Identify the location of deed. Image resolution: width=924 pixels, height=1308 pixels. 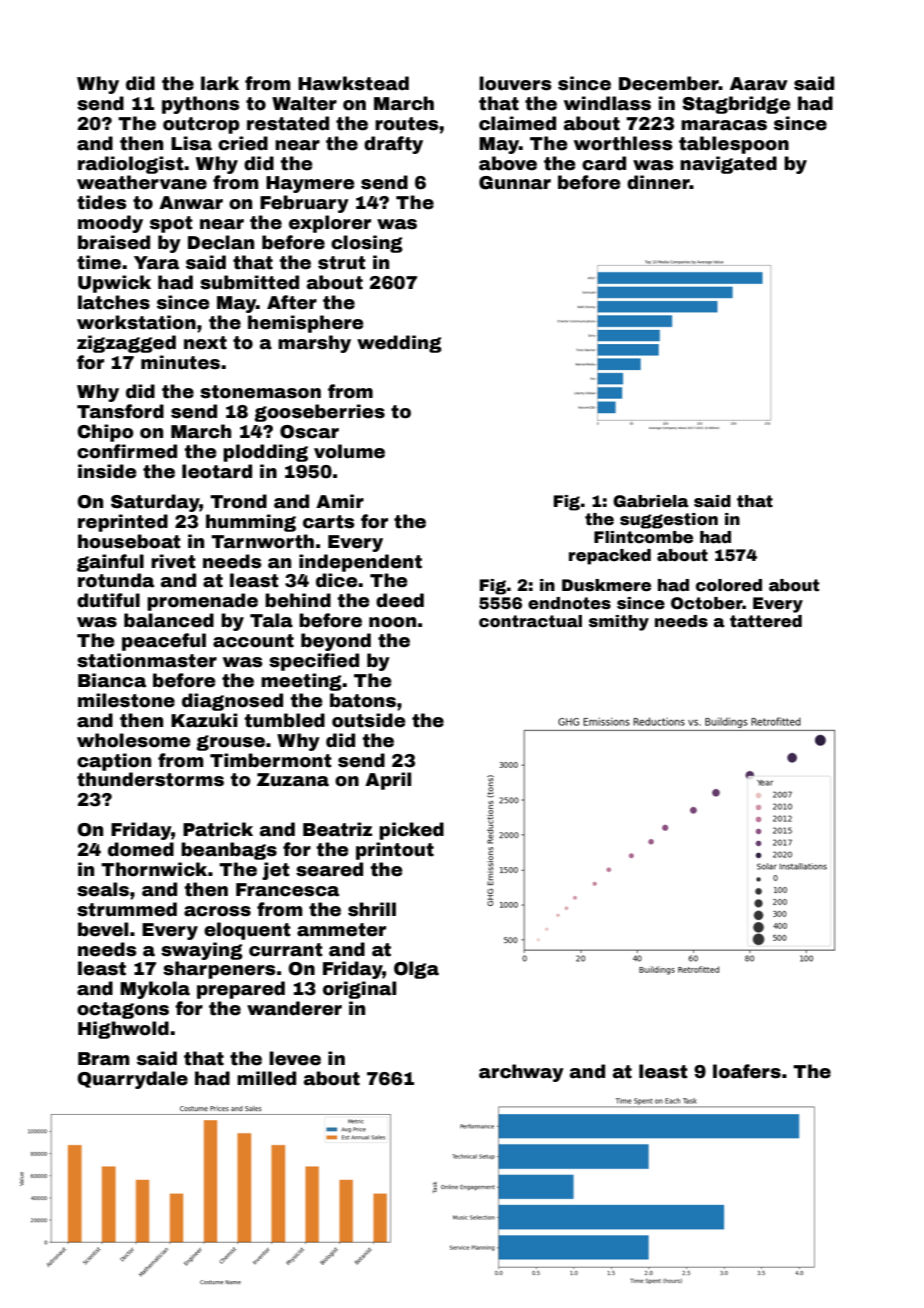
(400, 600).
